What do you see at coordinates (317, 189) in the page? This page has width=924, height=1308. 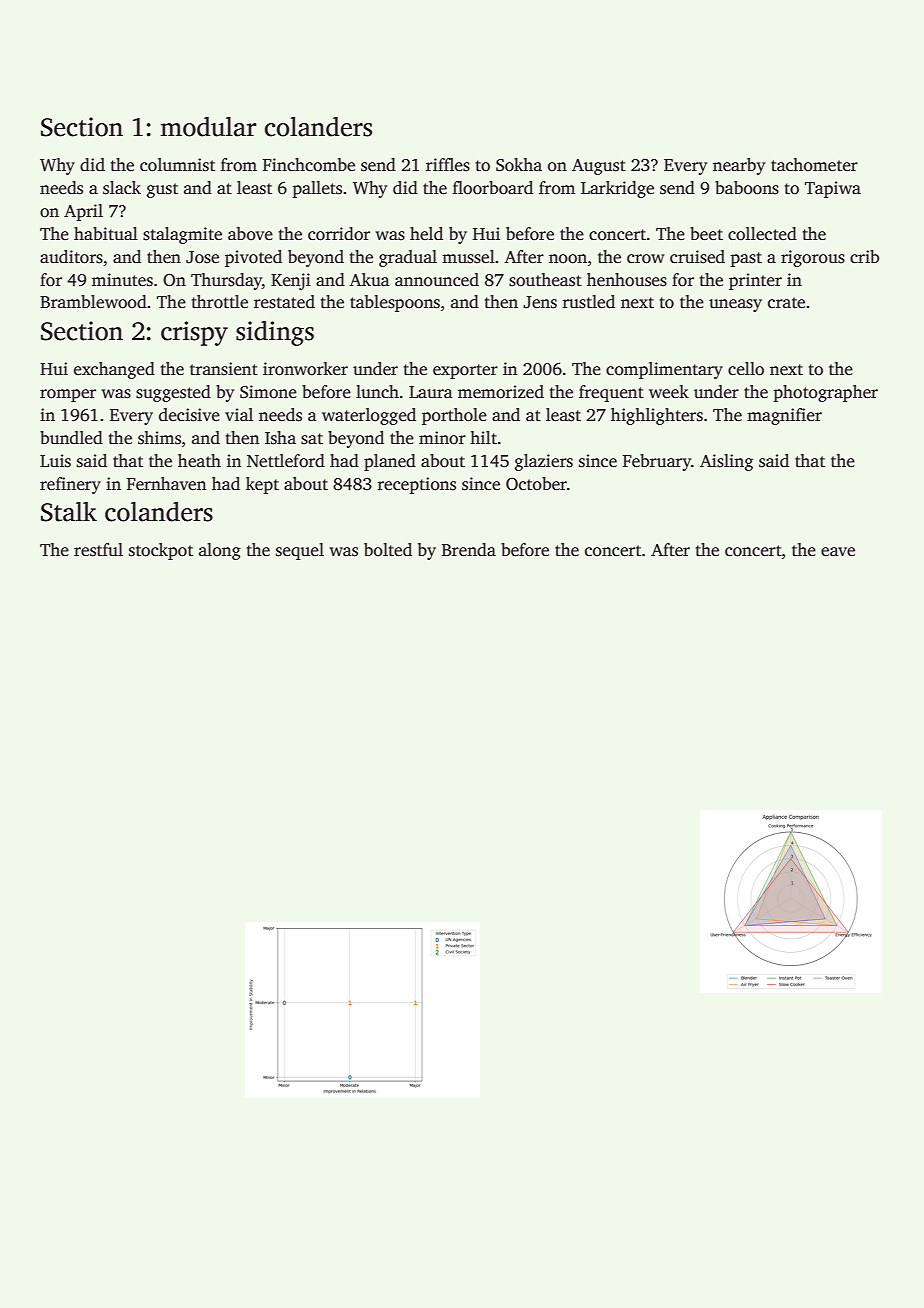 I see `pallets` at bounding box center [317, 189].
